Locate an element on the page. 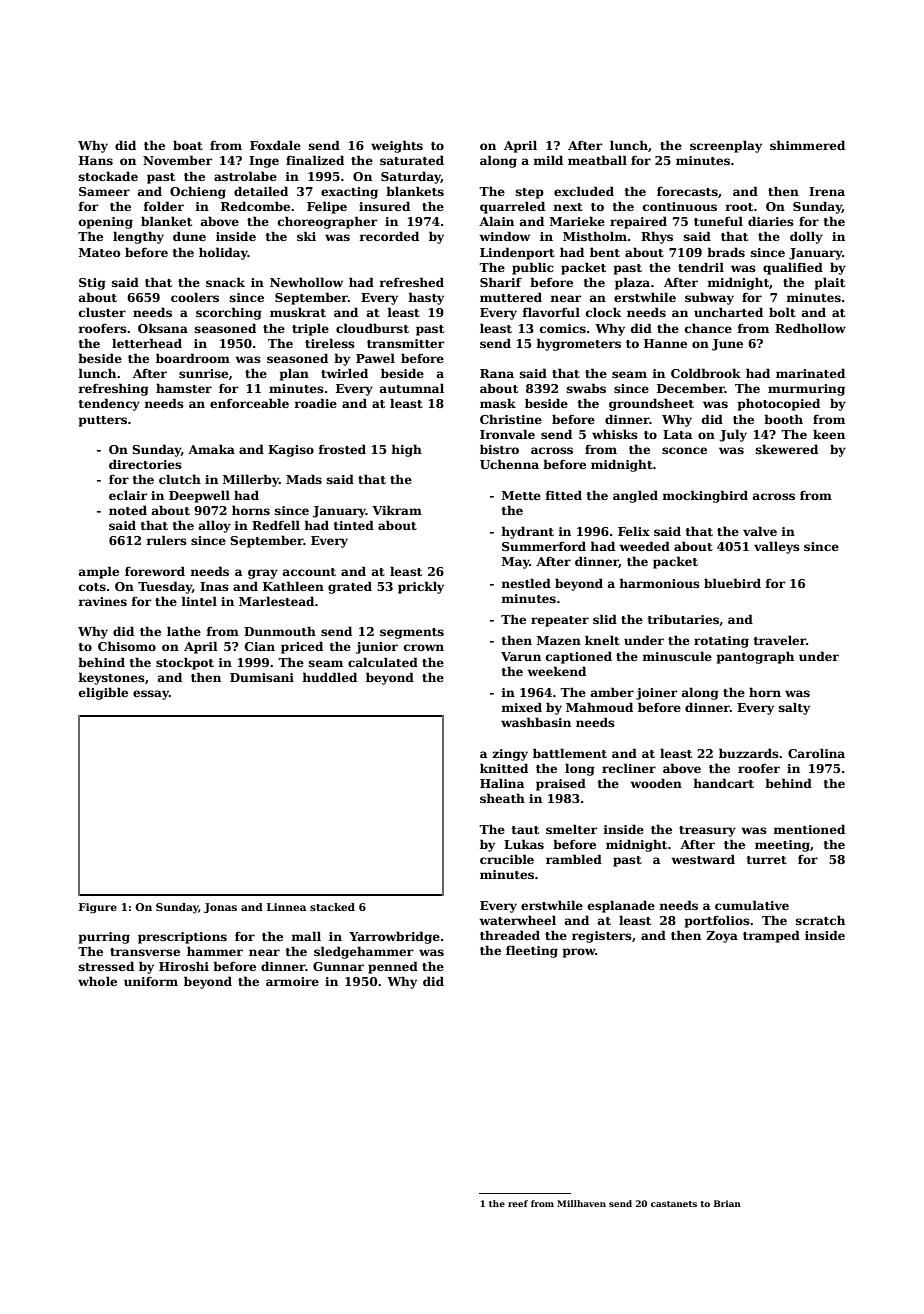 The image size is (924, 1314). screenplay is located at coordinates (726, 146).
